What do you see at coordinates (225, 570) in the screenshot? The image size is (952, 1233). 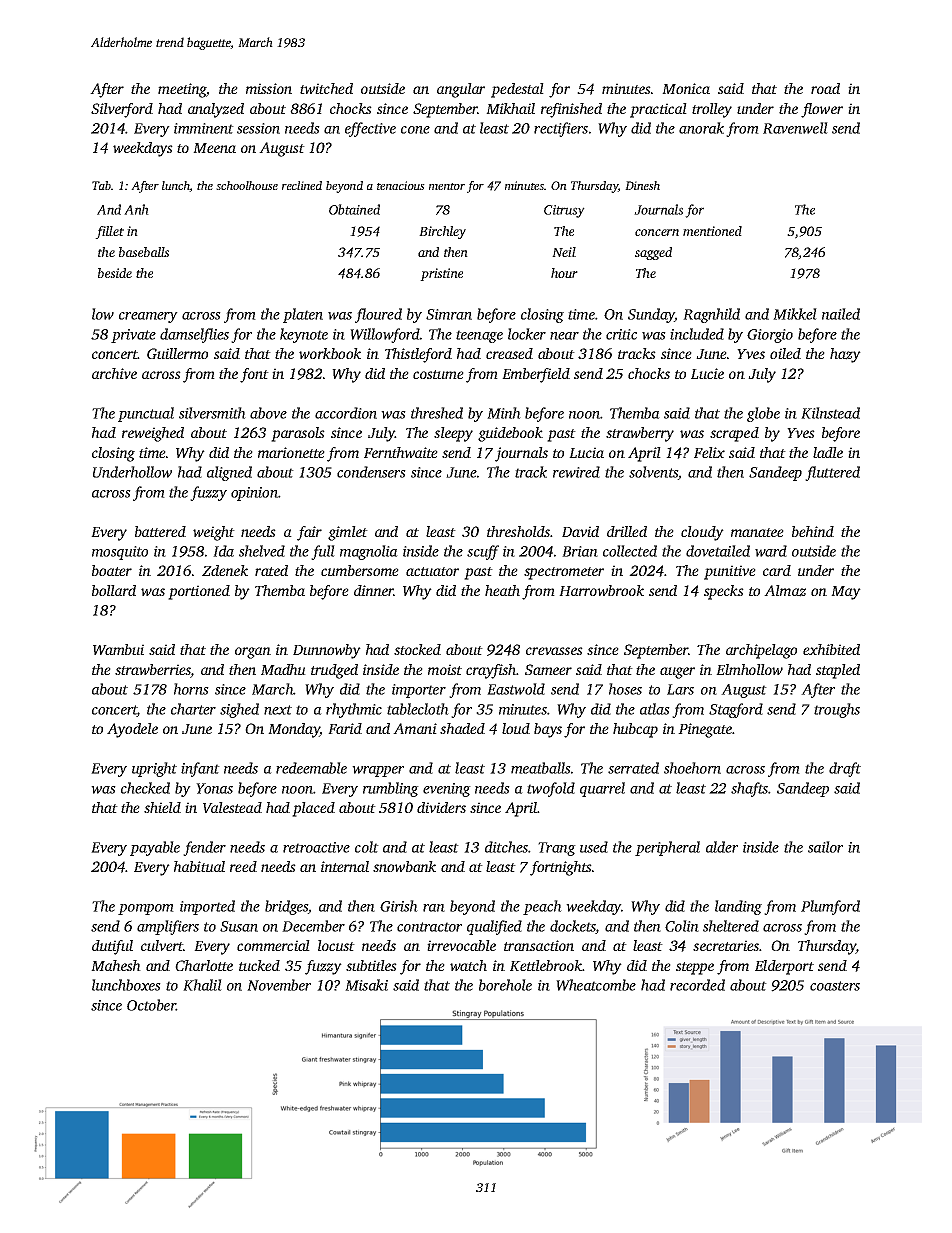 I see `Zdenek` at bounding box center [225, 570].
